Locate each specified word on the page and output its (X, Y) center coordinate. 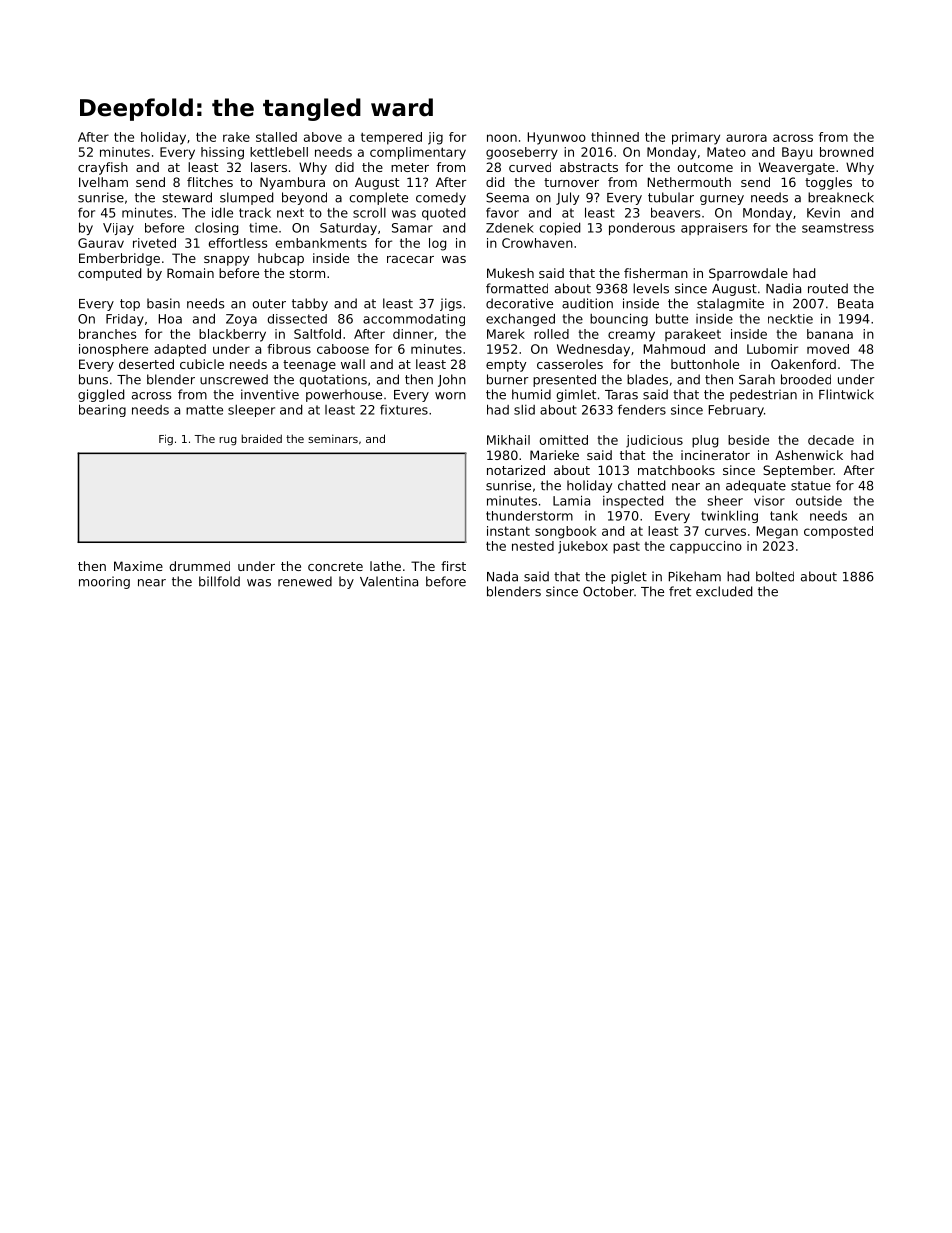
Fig (166, 440)
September (798, 471)
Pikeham (695, 576)
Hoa (170, 319)
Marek (506, 334)
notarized (516, 470)
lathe (385, 566)
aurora (746, 138)
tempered (391, 138)
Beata (855, 304)
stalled (276, 137)
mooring (104, 582)
